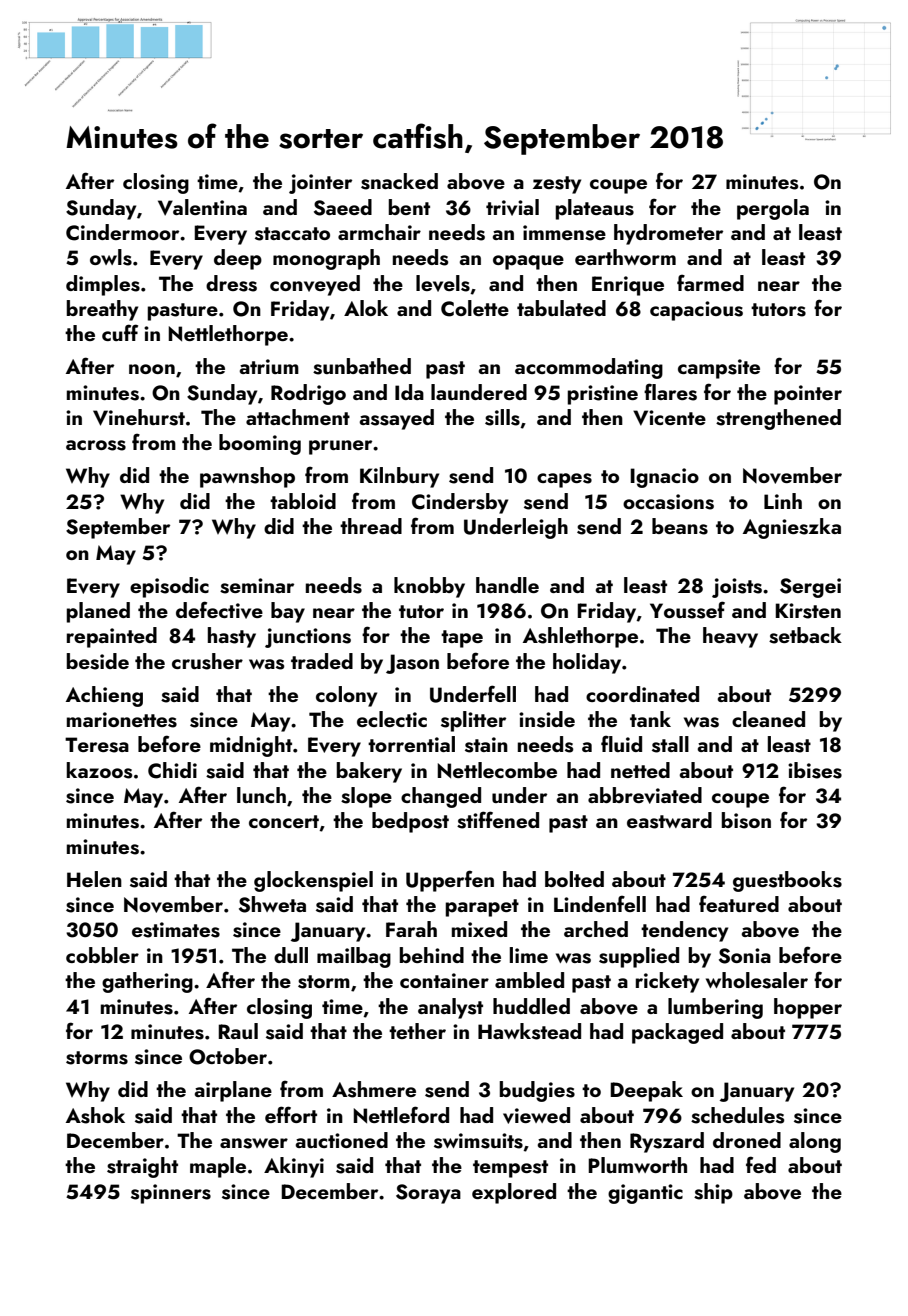 This page has width=908, height=1316. I want to click on ibises, so click(815, 770).
